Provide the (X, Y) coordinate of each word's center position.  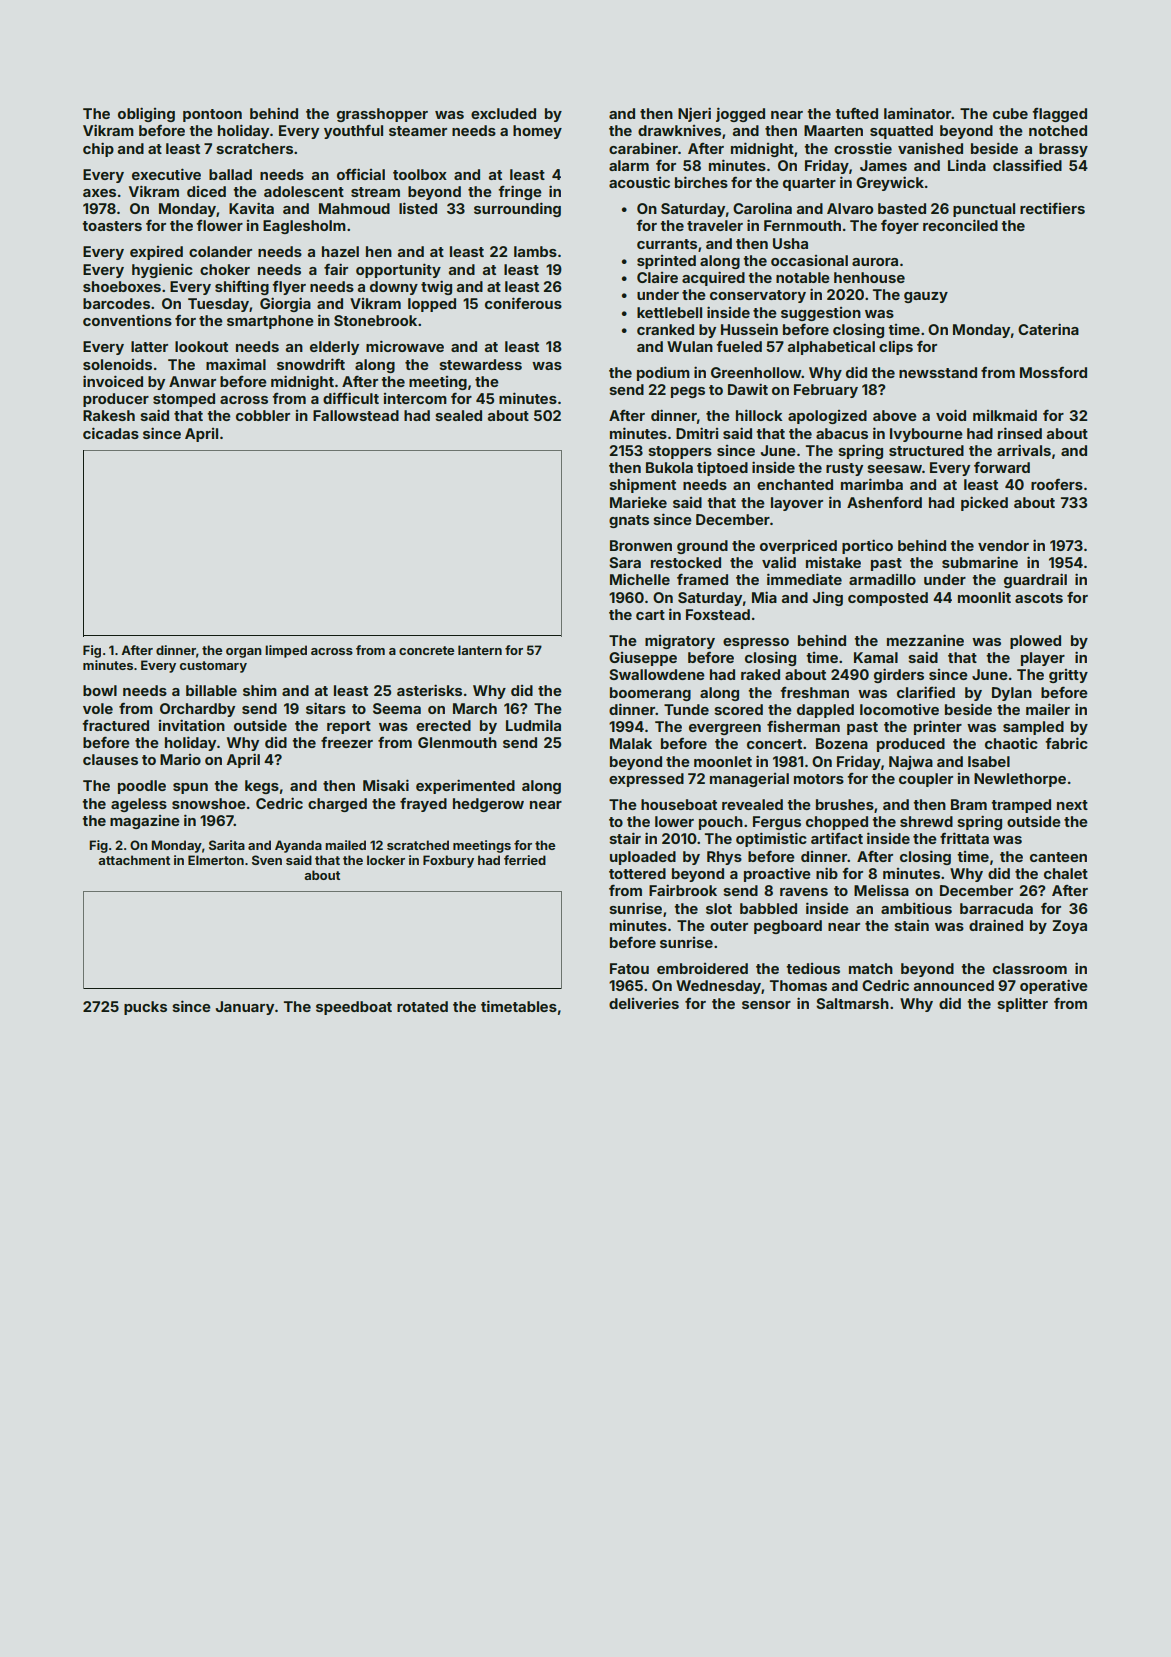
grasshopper (382, 115)
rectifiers (1052, 208)
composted (888, 599)
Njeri (694, 114)
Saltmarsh (852, 1003)
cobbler (263, 415)
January (245, 1008)
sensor (766, 1005)
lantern (480, 650)
